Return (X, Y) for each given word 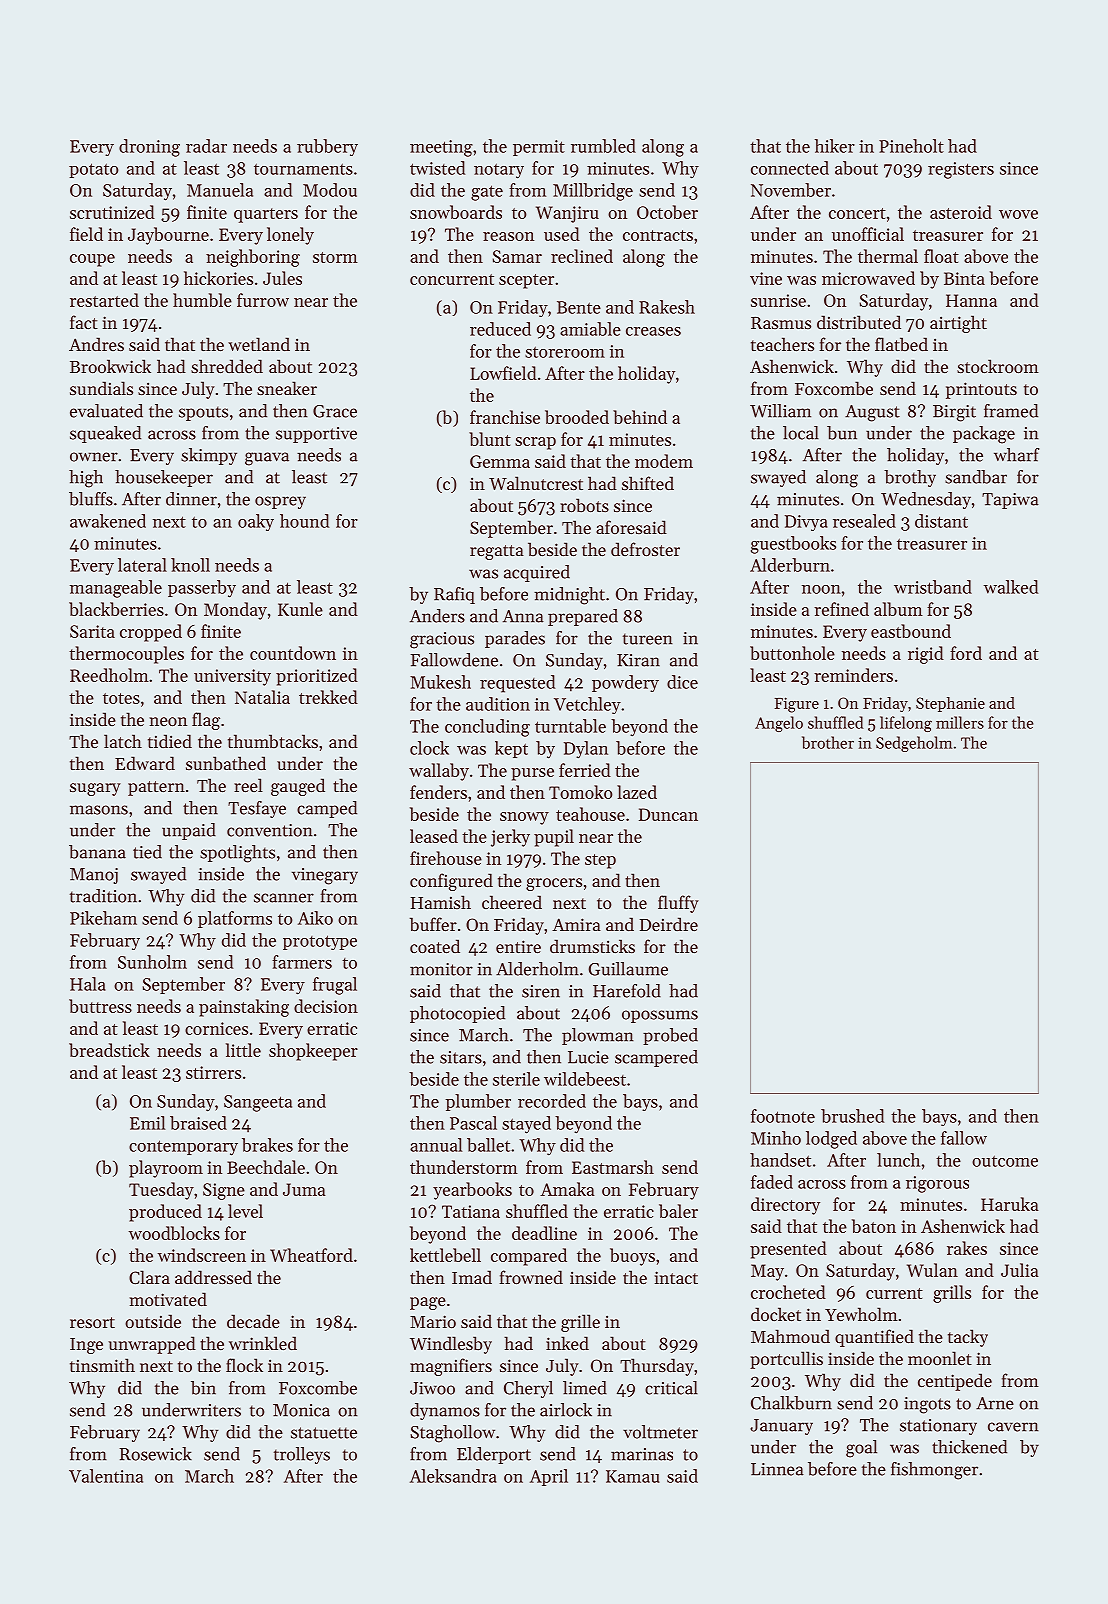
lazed (637, 792)
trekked (328, 697)
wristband (933, 587)
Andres (96, 344)
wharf (1016, 455)
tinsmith (102, 1365)
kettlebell (445, 1255)
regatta (497, 552)
